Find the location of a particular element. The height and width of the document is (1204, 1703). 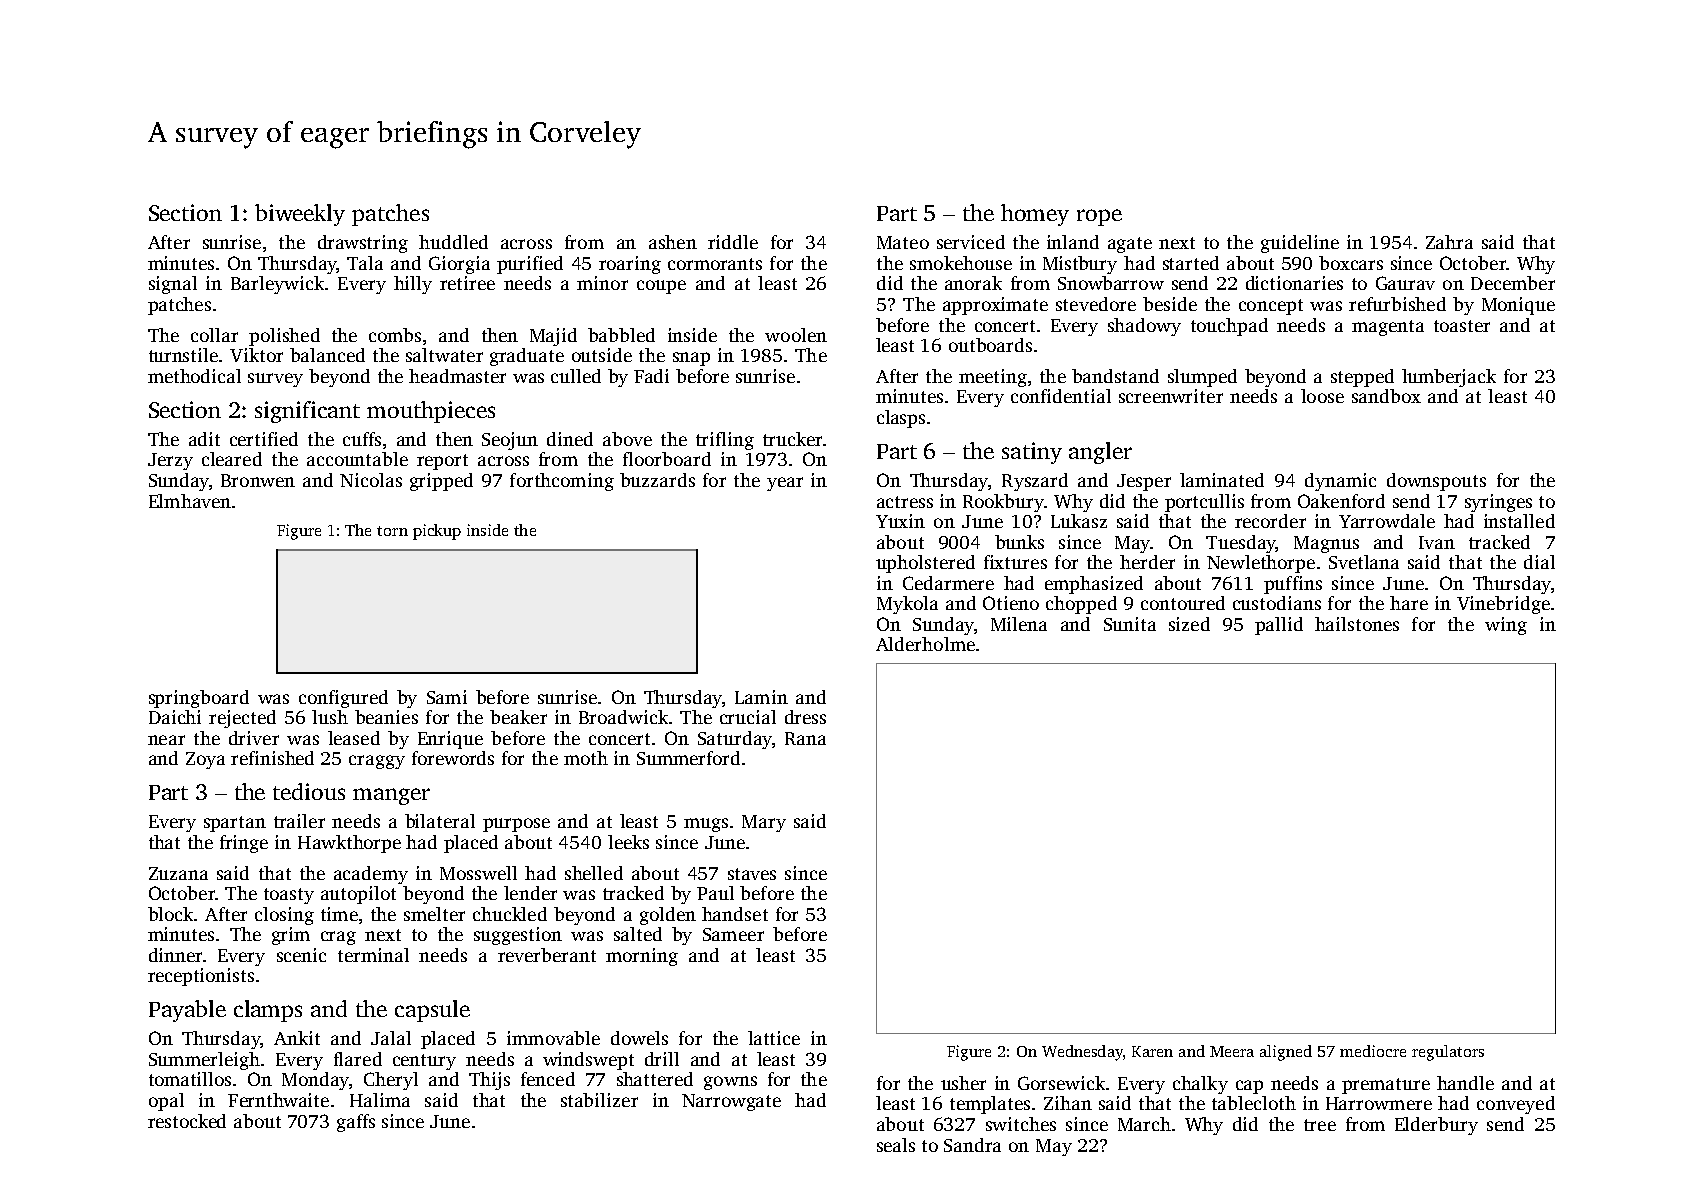

seals is located at coordinates (896, 1145).
